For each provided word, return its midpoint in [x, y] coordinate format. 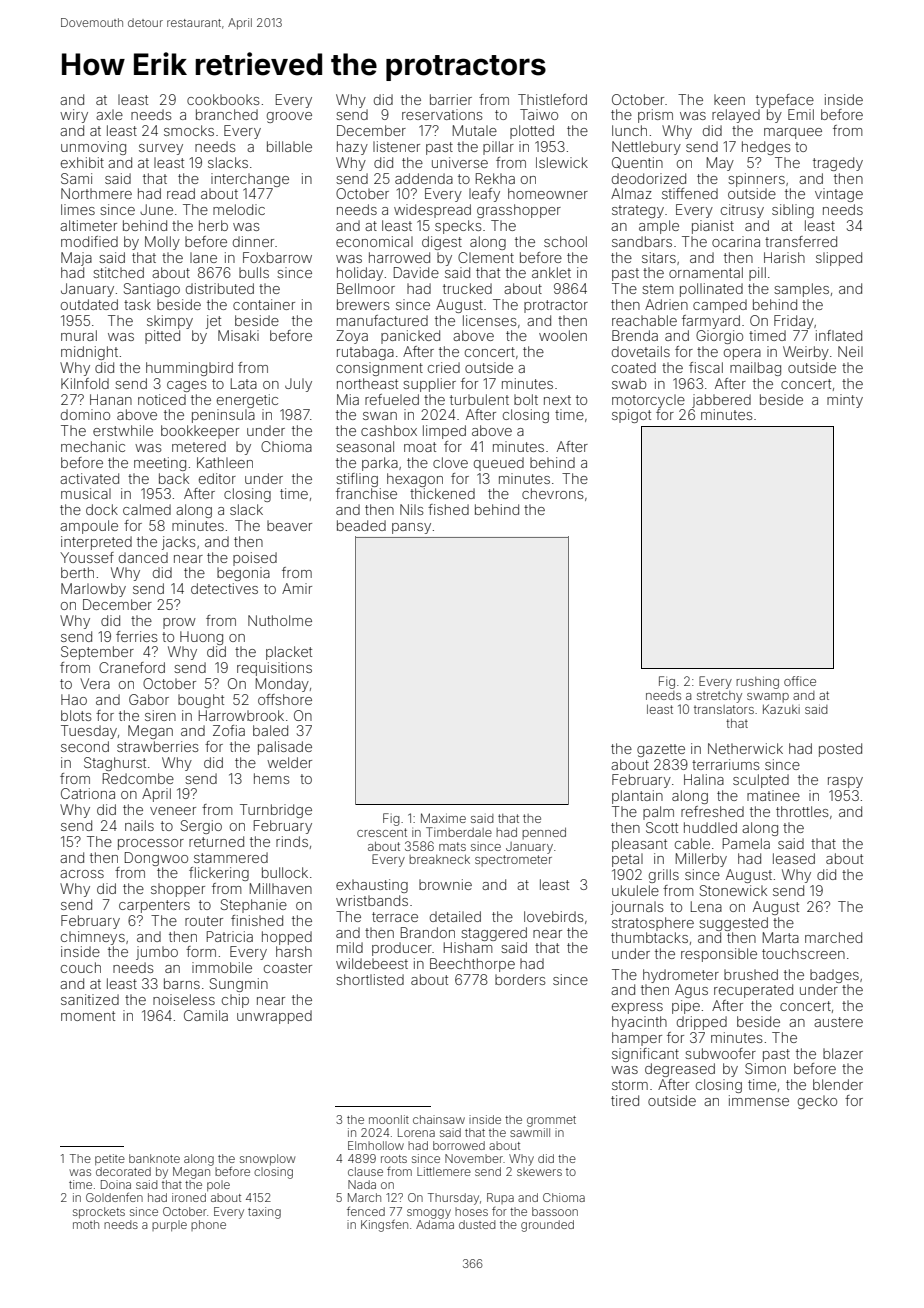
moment [88, 1016]
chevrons [552, 493]
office [800, 681]
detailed [455, 916]
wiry [74, 116]
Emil [801, 114]
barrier [451, 99]
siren [160, 715]
